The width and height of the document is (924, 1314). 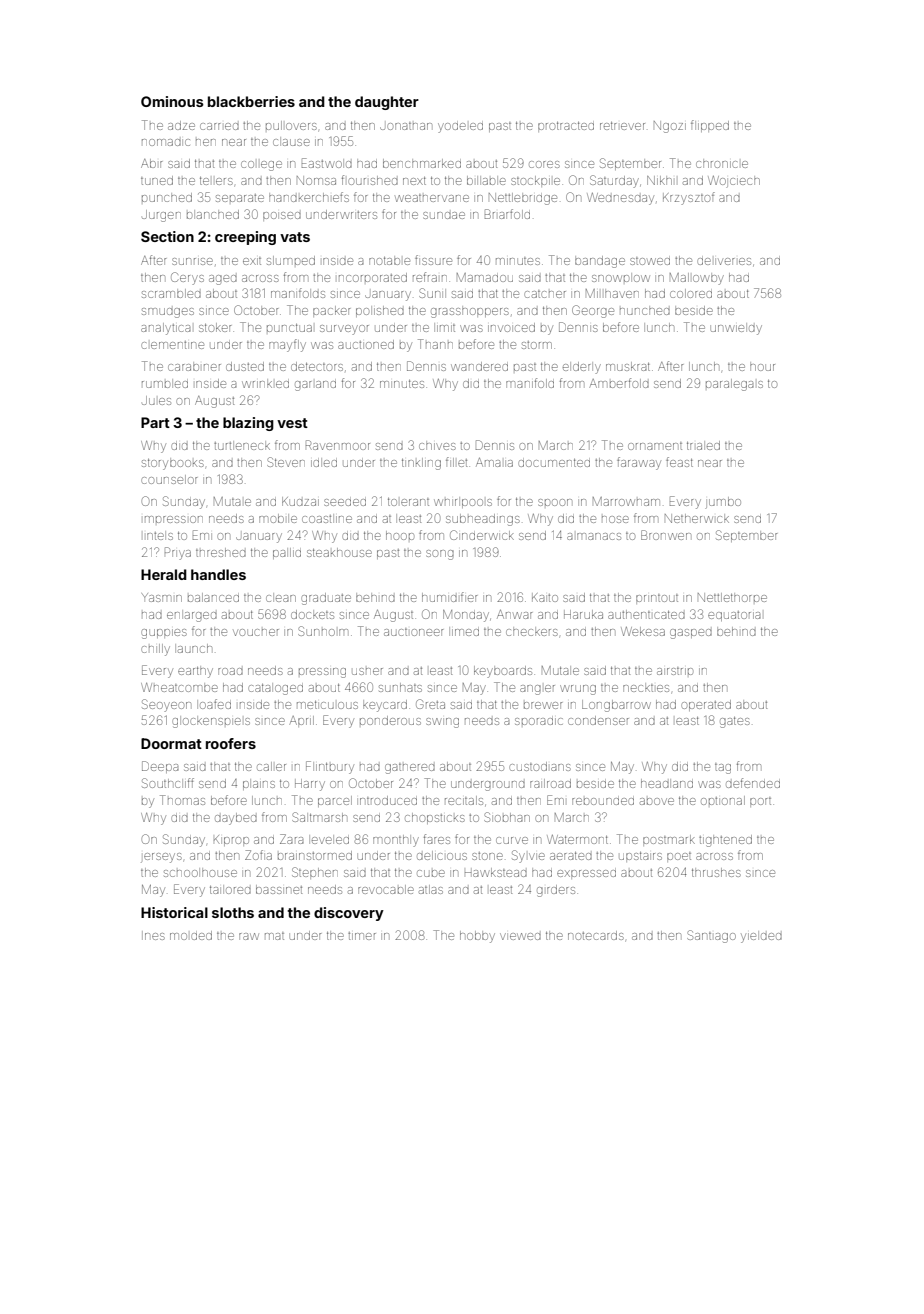 I want to click on expressed, so click(x=586, y=874).
